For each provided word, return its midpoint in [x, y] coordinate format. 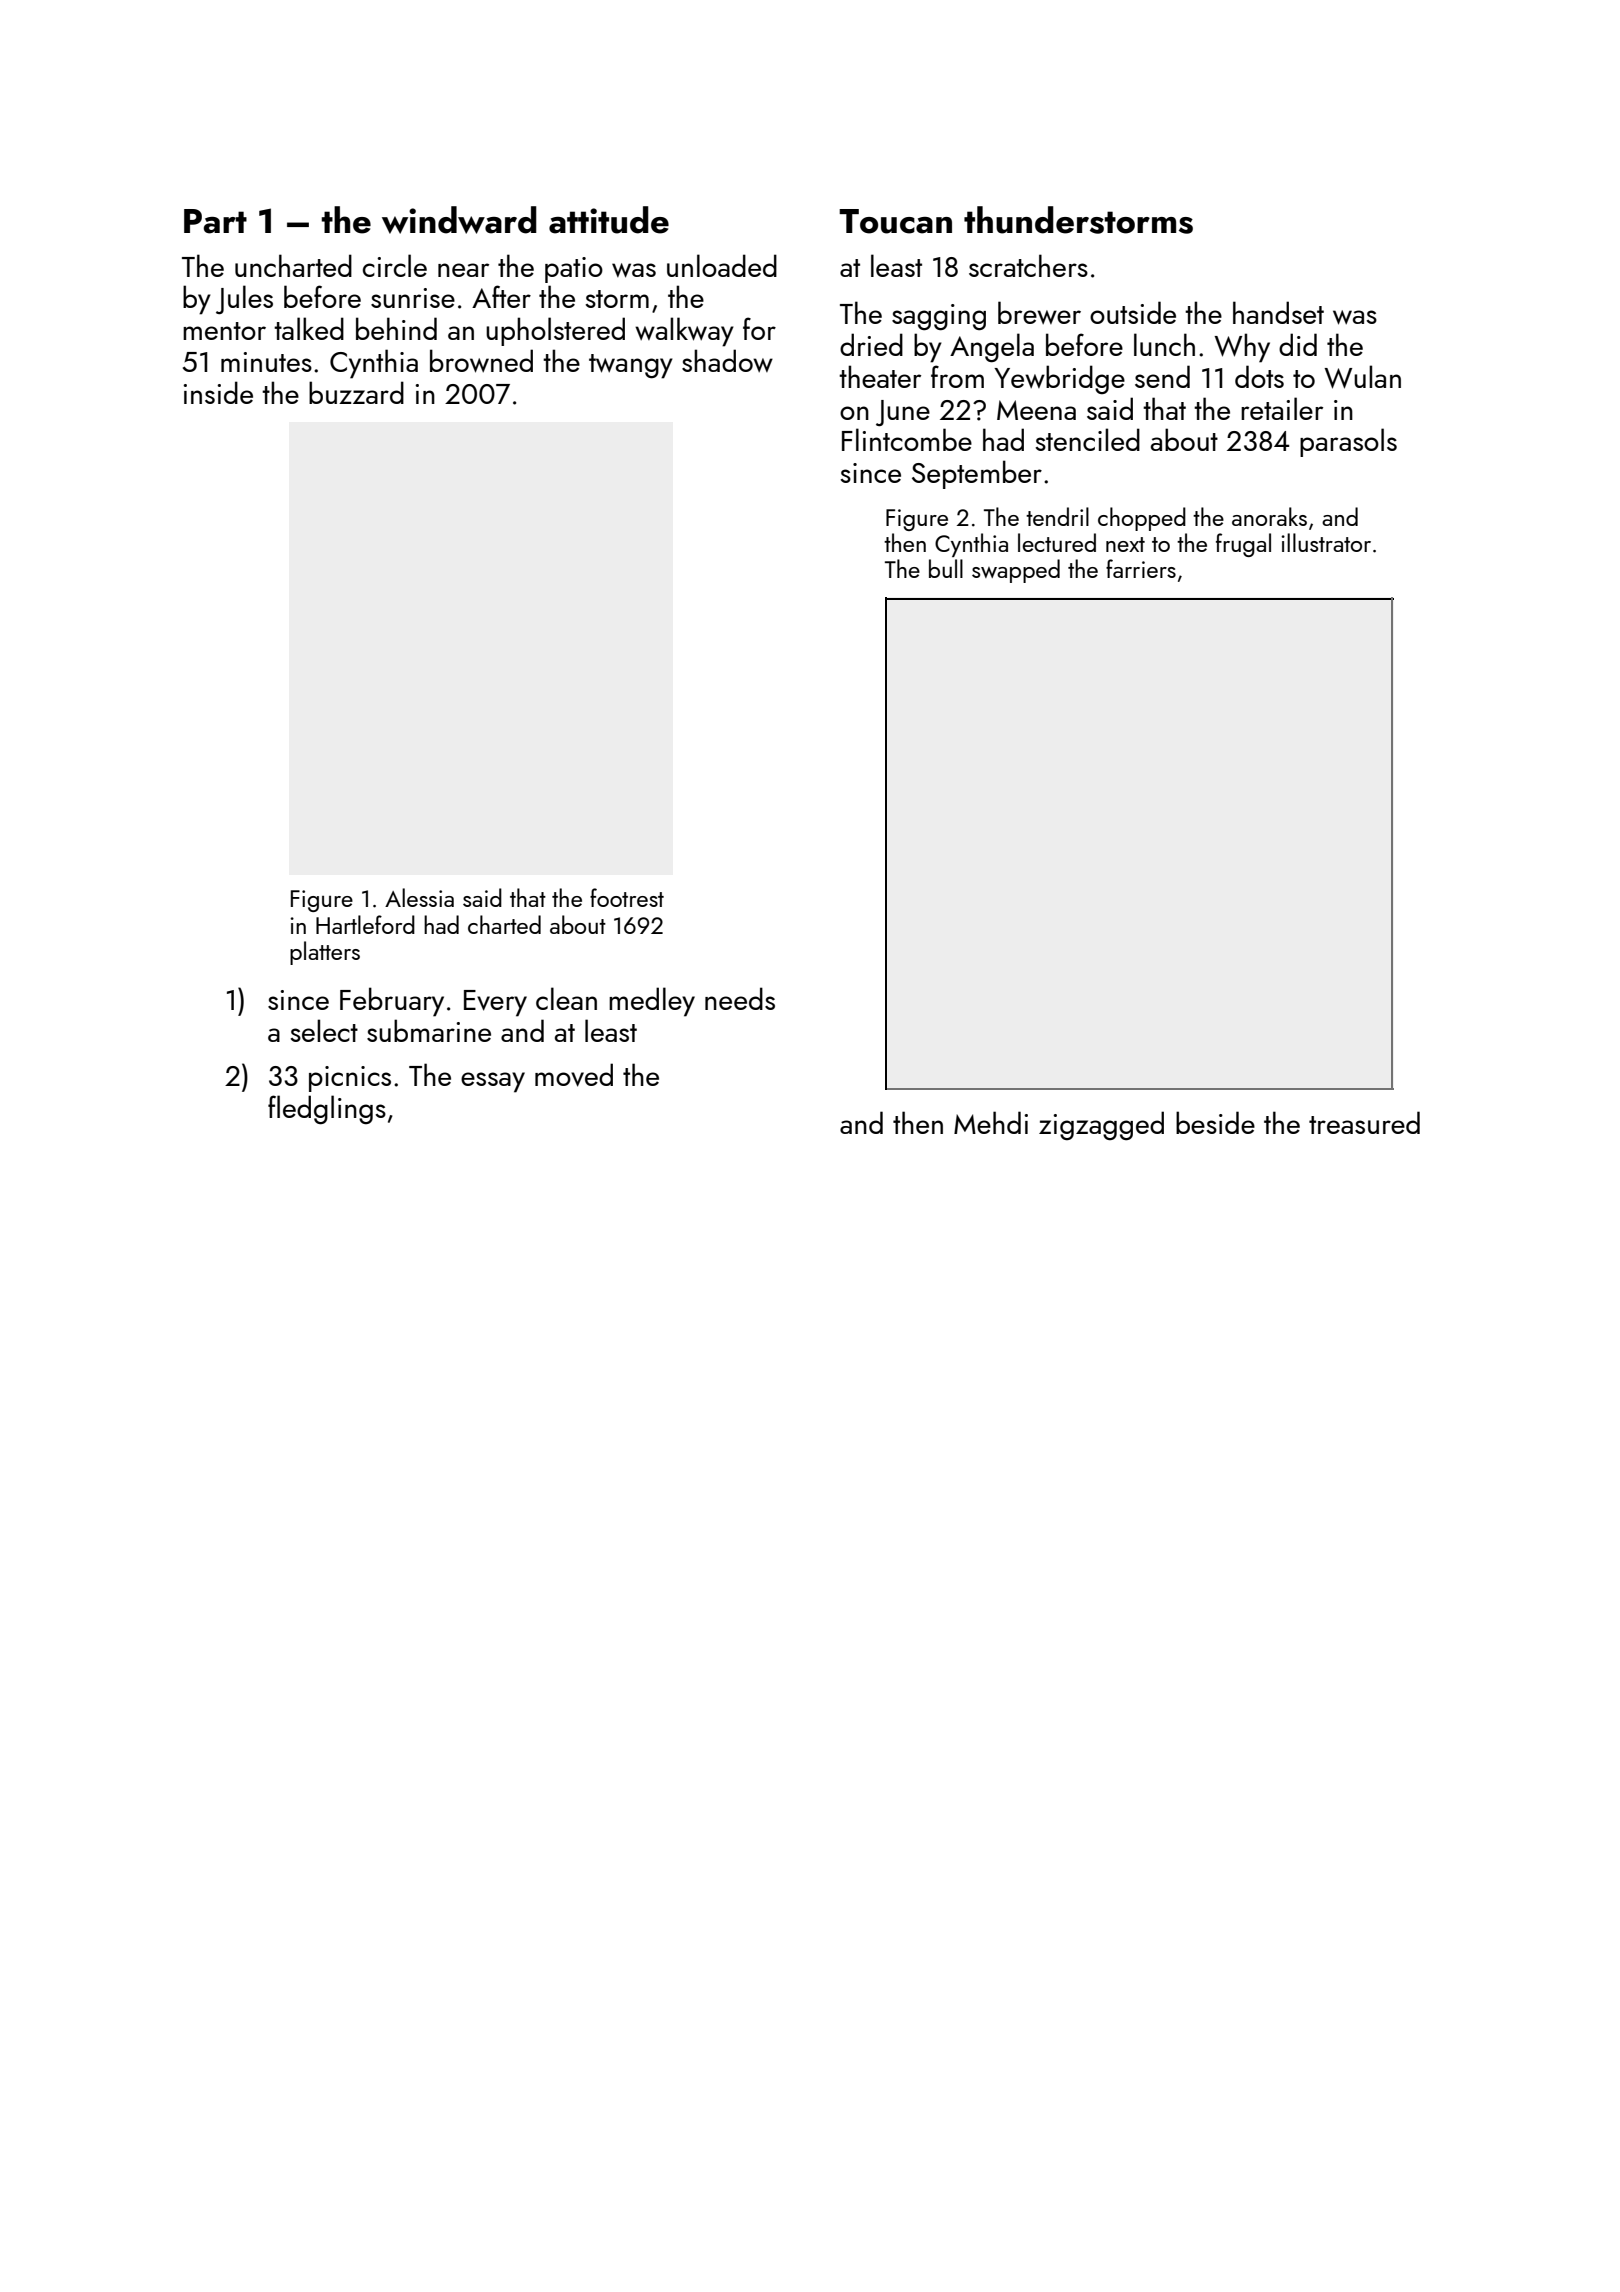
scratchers [1028, 265]
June [903, 413]
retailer [1282, 408]
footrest [627, 897]
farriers [1141, 568]
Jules [244, 299]
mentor [224, 331]
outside [1133, 312]
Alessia [419, 897]
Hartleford [365, 924]
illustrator [1326, 542]
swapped [1016, 571]
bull [946, 568]
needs [740, 998]
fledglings [327, 1110]
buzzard [356, 392]
